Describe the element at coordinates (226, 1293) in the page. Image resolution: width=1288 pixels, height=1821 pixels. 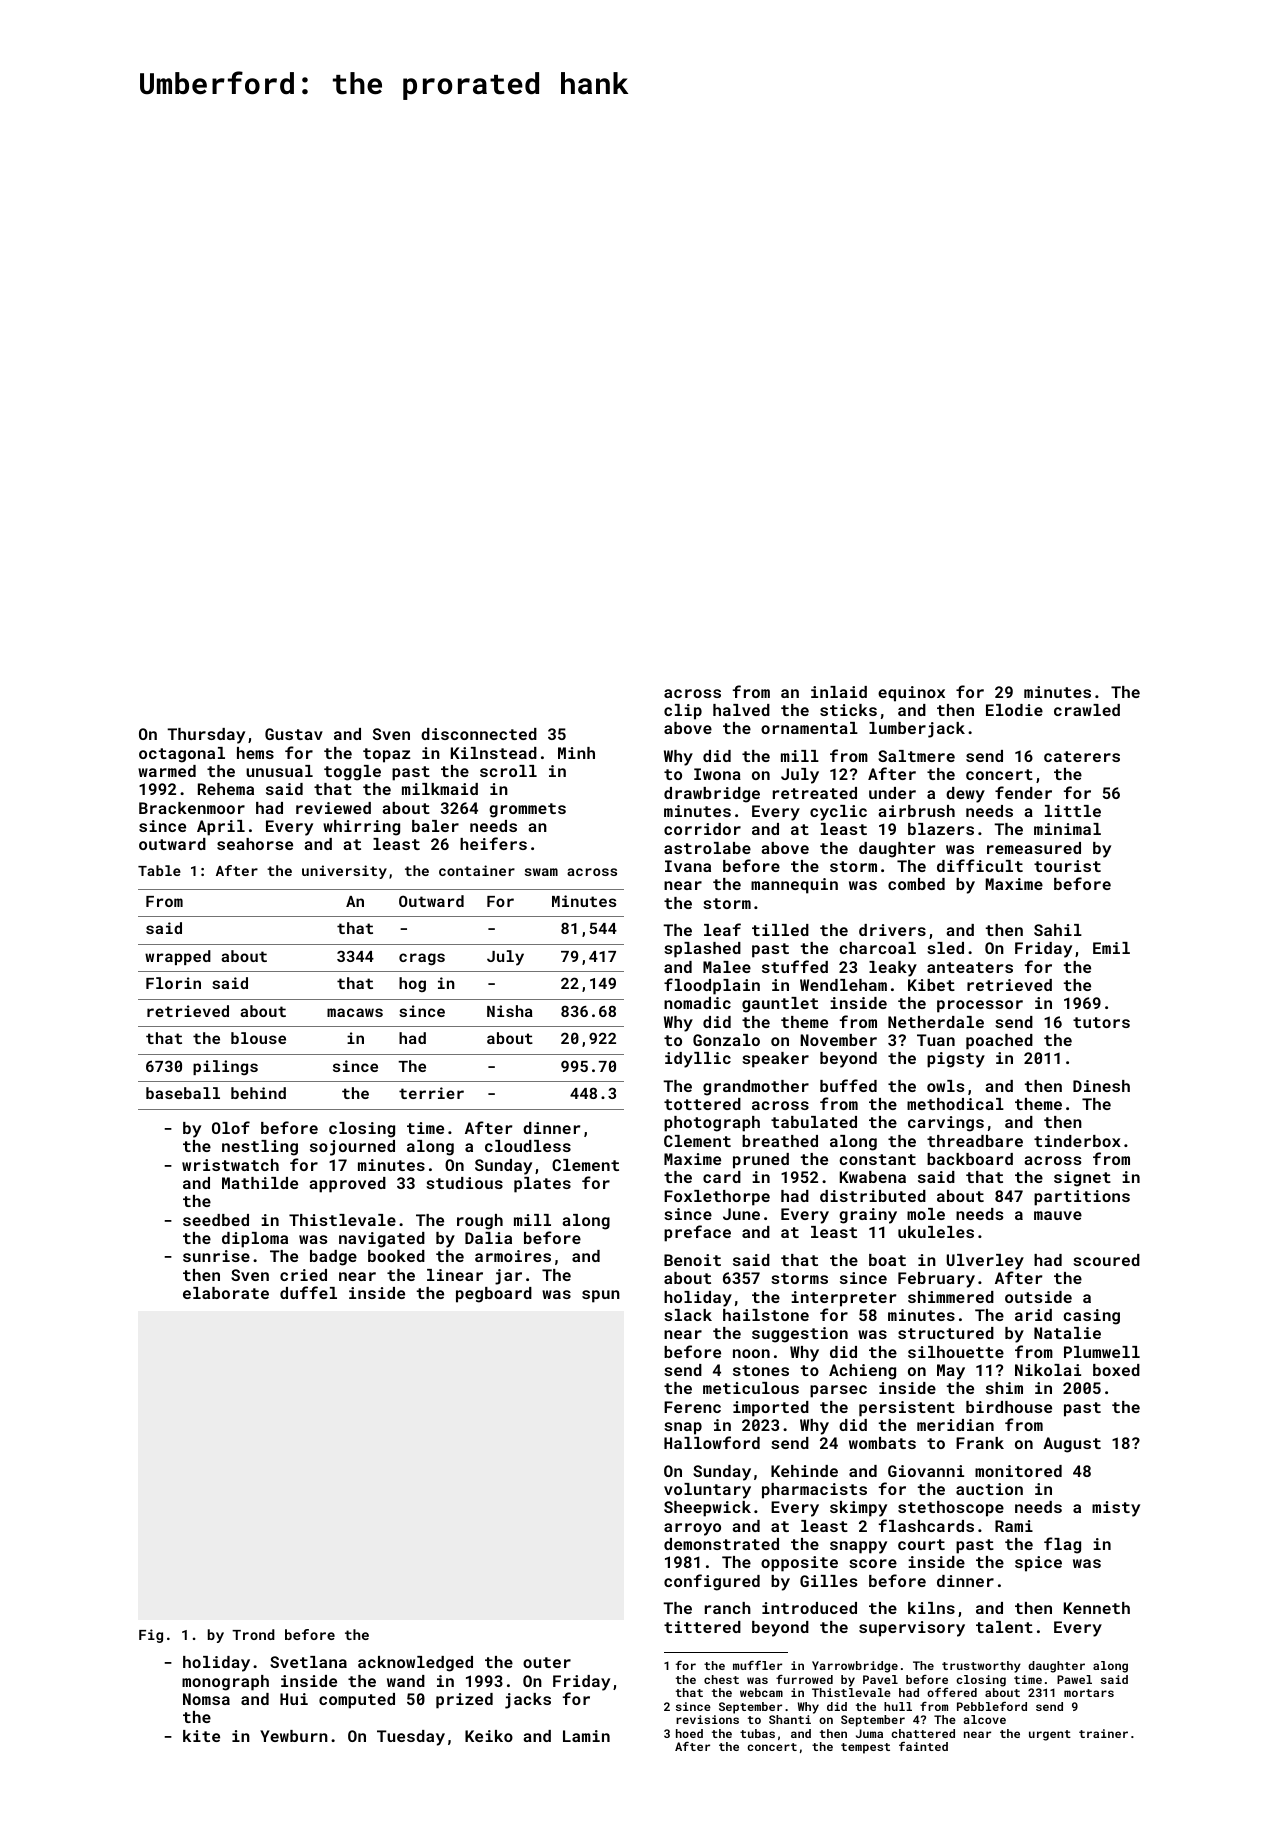
I see `elaborate` at that location.
